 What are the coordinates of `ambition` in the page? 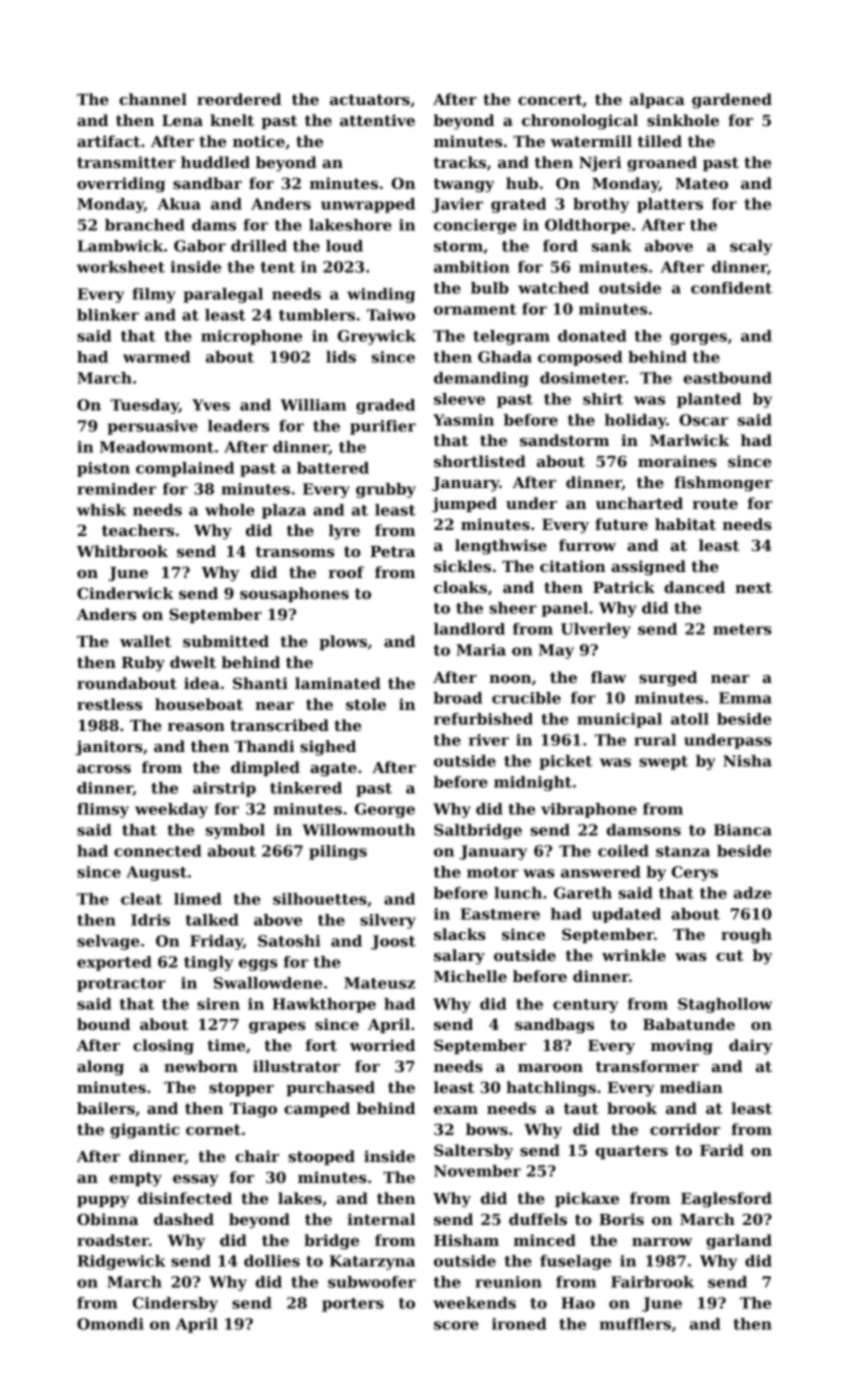 It's located at (471, 267).
